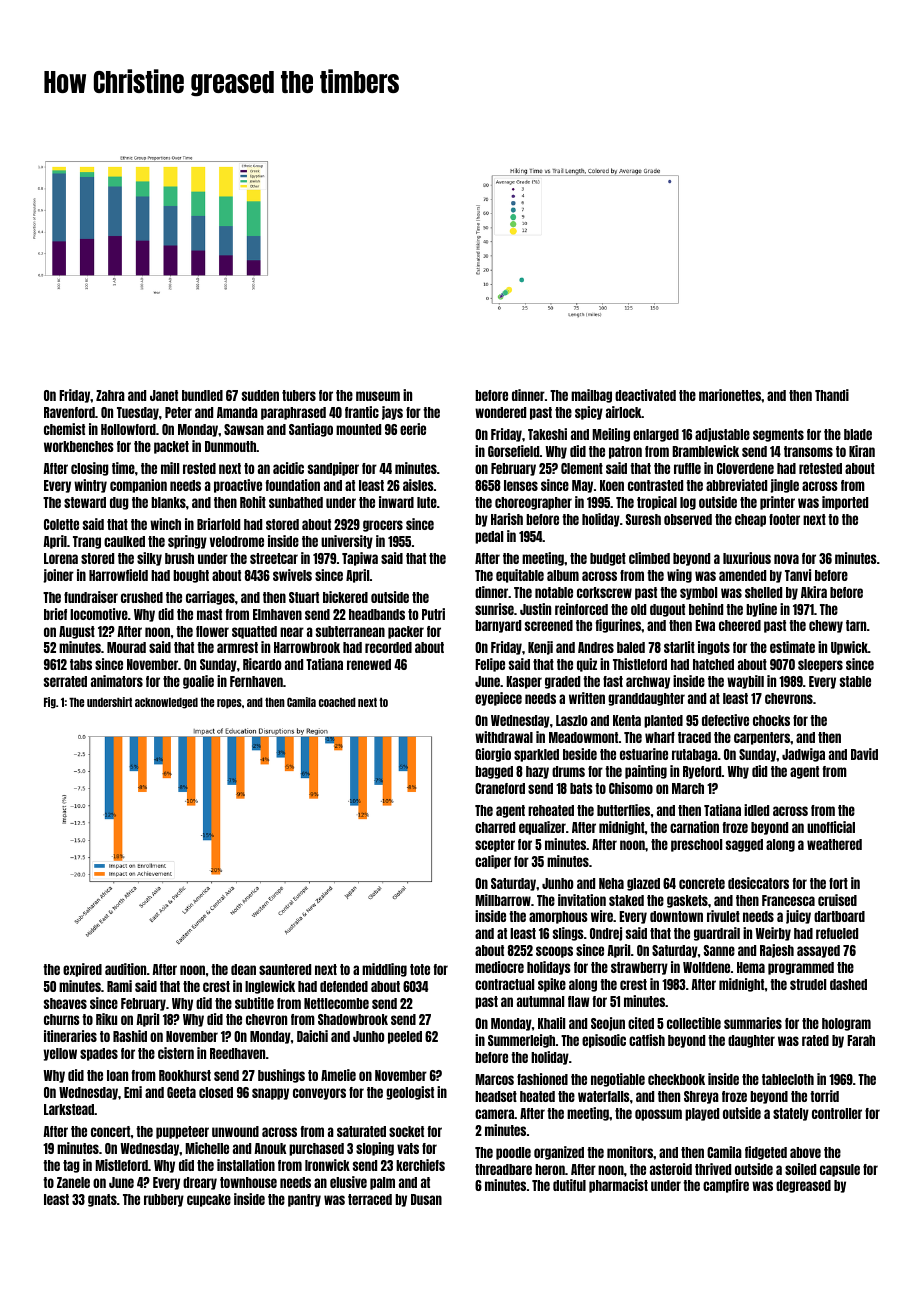 Image resolution: width=924 pixels, height=1308 pixels. Describe the element at coordinates (369, 664) in the document. I see `renewed` at that location.
